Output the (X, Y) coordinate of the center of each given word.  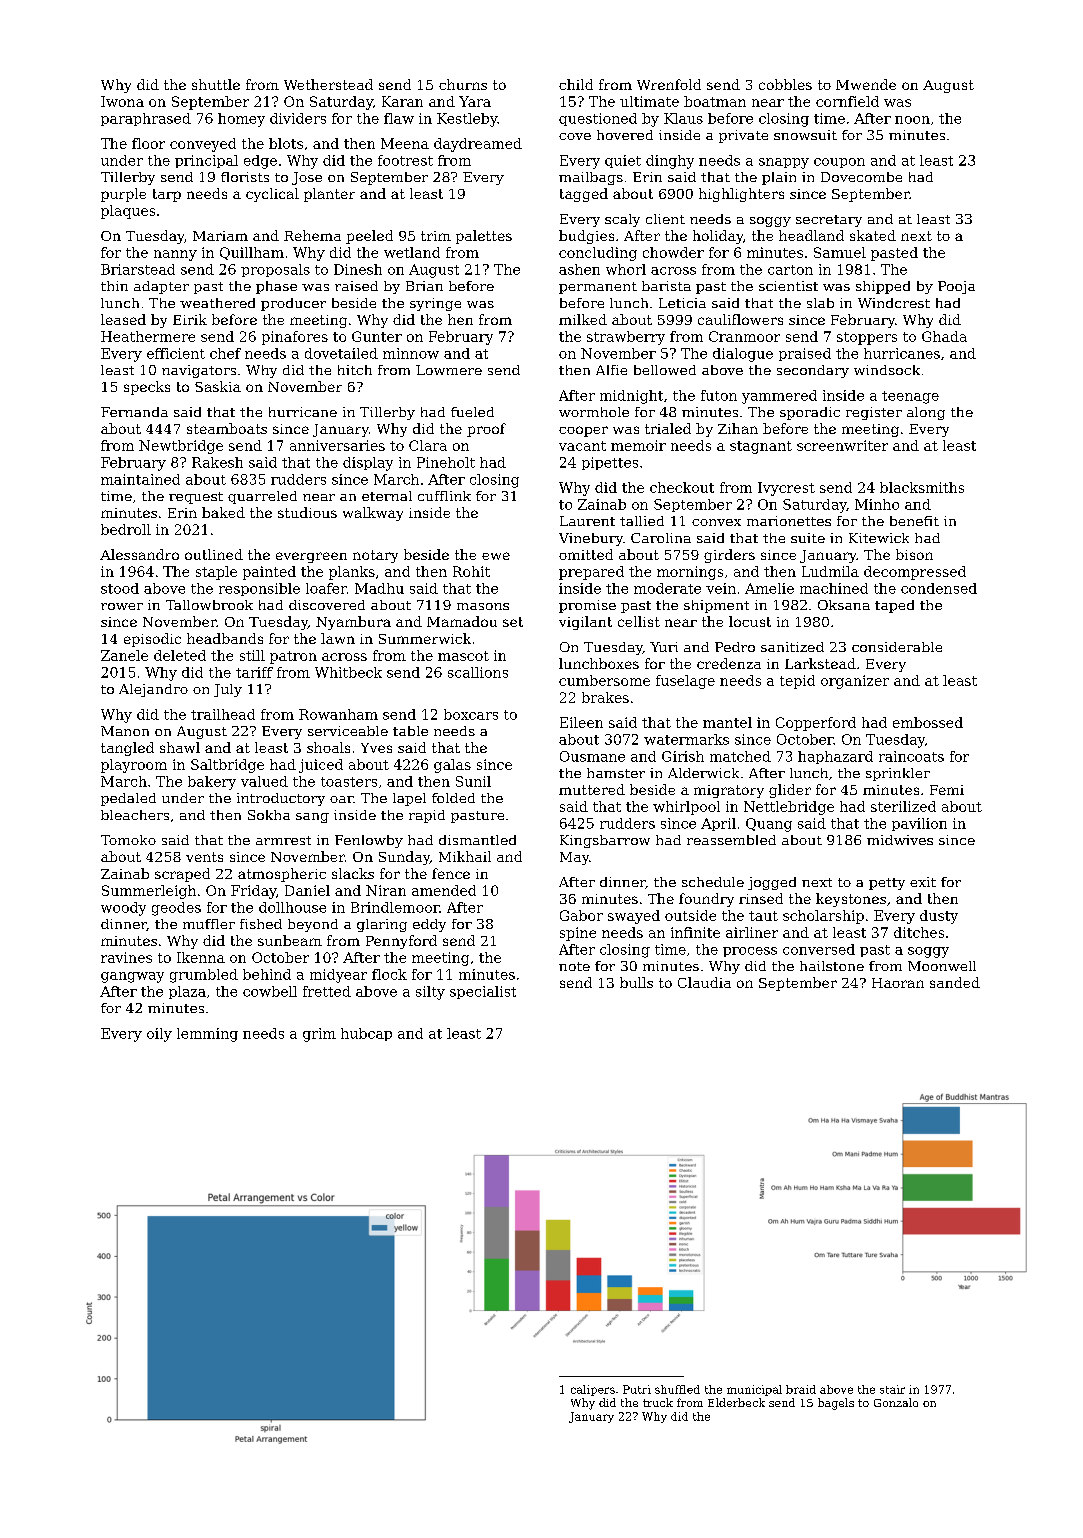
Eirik (190, 319)
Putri (637, 1389)
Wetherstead (328, 84)
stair (892, 1389)
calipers (593, 1390)
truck (658, 1402)
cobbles (785, 84)
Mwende (866, 84)
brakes (605, 697)
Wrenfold (669, 84)
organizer (855, 682)
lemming (207, 1035)
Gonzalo (896, 1402)
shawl (180, 747)
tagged (584, 195)
